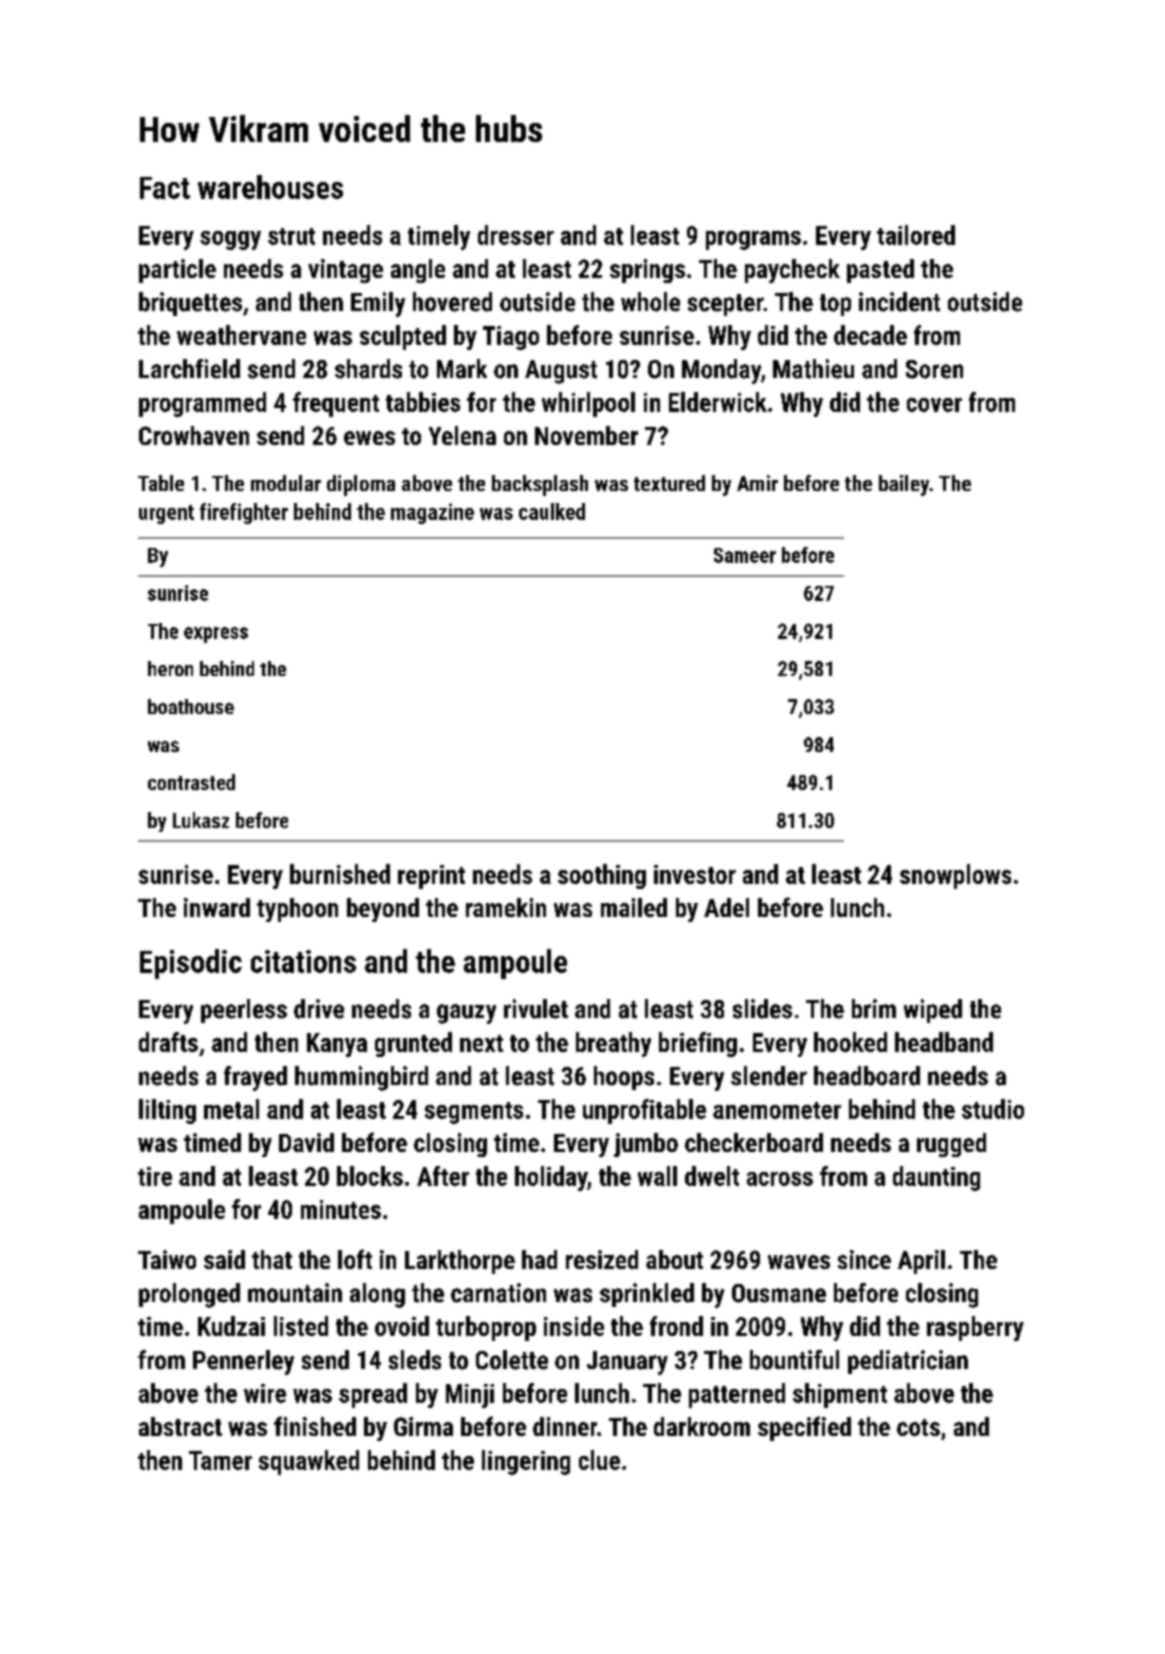 The width and height of the image is (1165, 1654). I want to click on Kudzai, so click(231, 1326).
